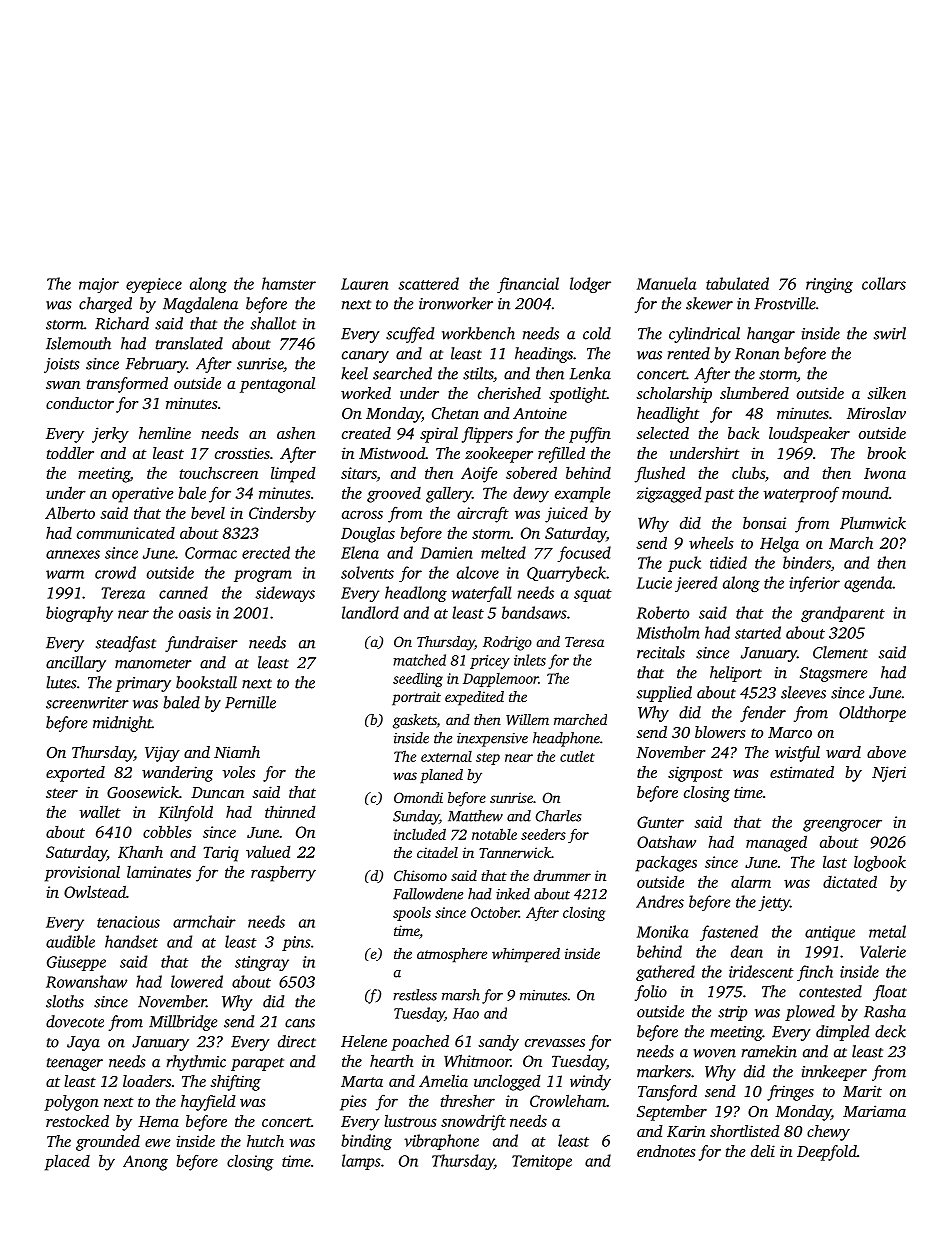 The image size is (952, 1233). I want to click on Plumwick, so click(873, 523).
